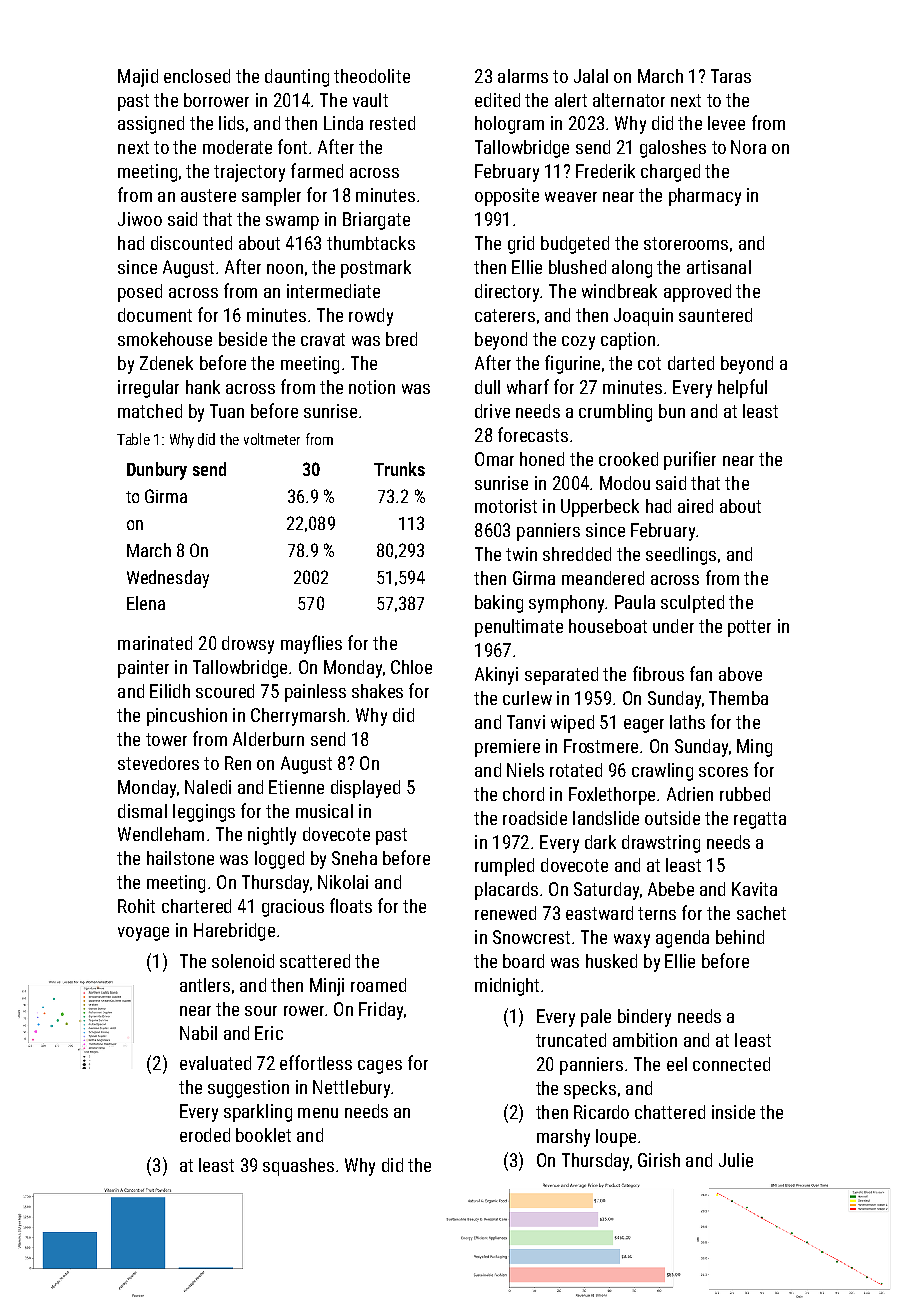  I want to click on Omar, so click(494, 459).
